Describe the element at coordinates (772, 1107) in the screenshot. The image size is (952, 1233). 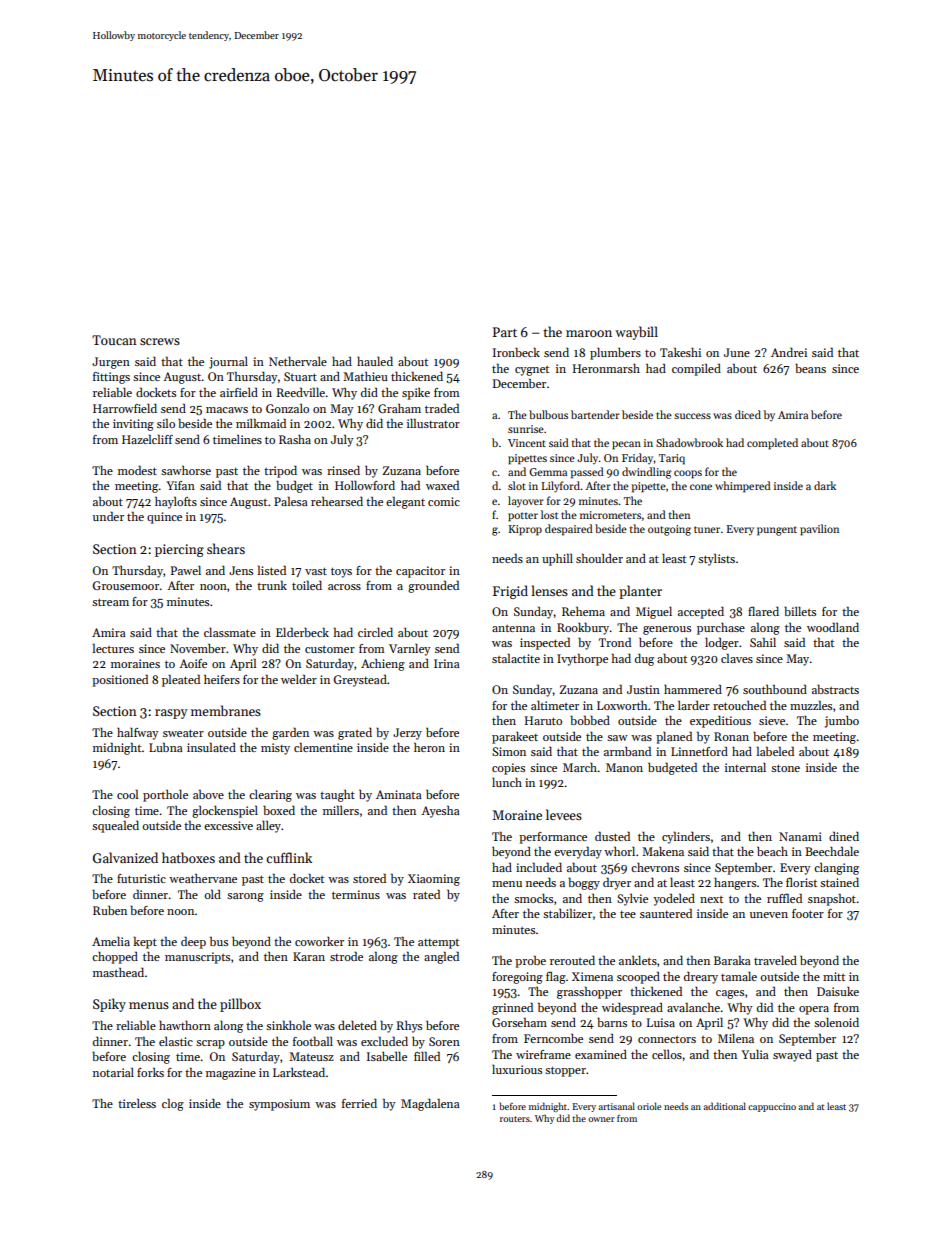
I see `cappuccino` at that location.
